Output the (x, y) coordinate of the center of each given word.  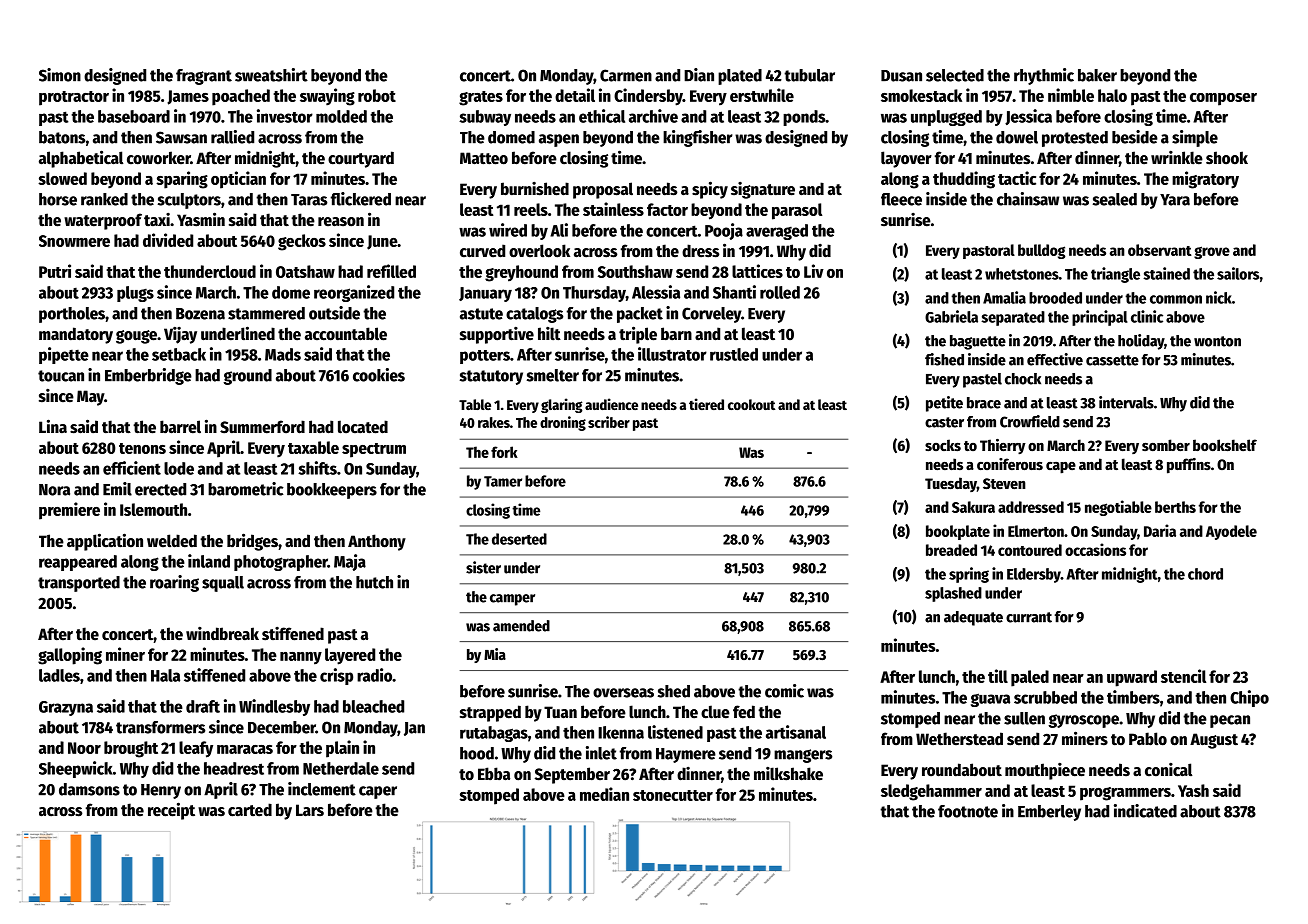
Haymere (686, 755)
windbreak (222, 634)
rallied (232, 137)
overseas (623, 693)
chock (1023, 379)
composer (1223, 99)
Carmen (626, 75)
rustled (734, 354)
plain (342, 749)
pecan (1230, 721)
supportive (497, 335)
